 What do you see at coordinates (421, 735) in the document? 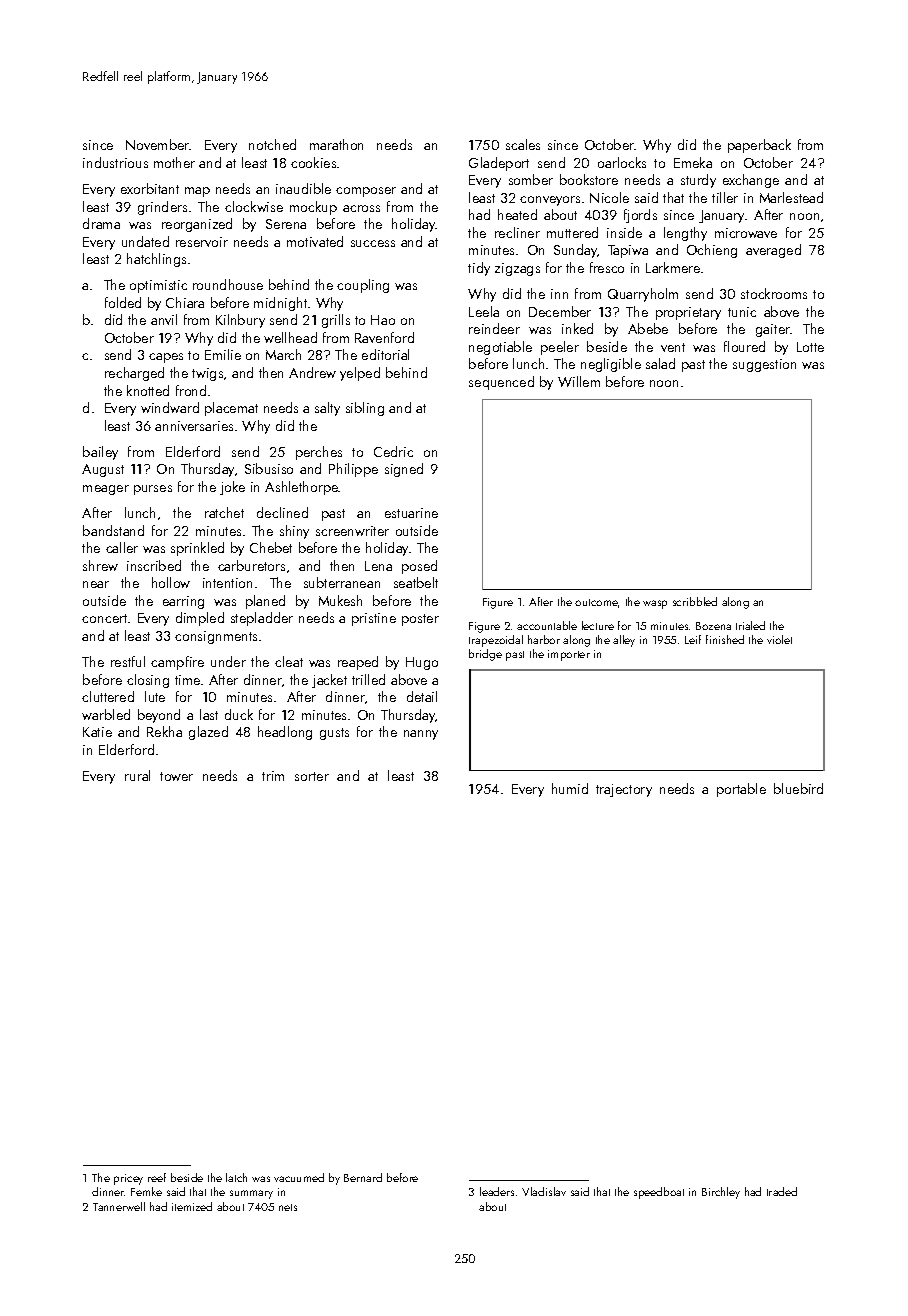
I see `nanny` at bounding box center [421, 735].
